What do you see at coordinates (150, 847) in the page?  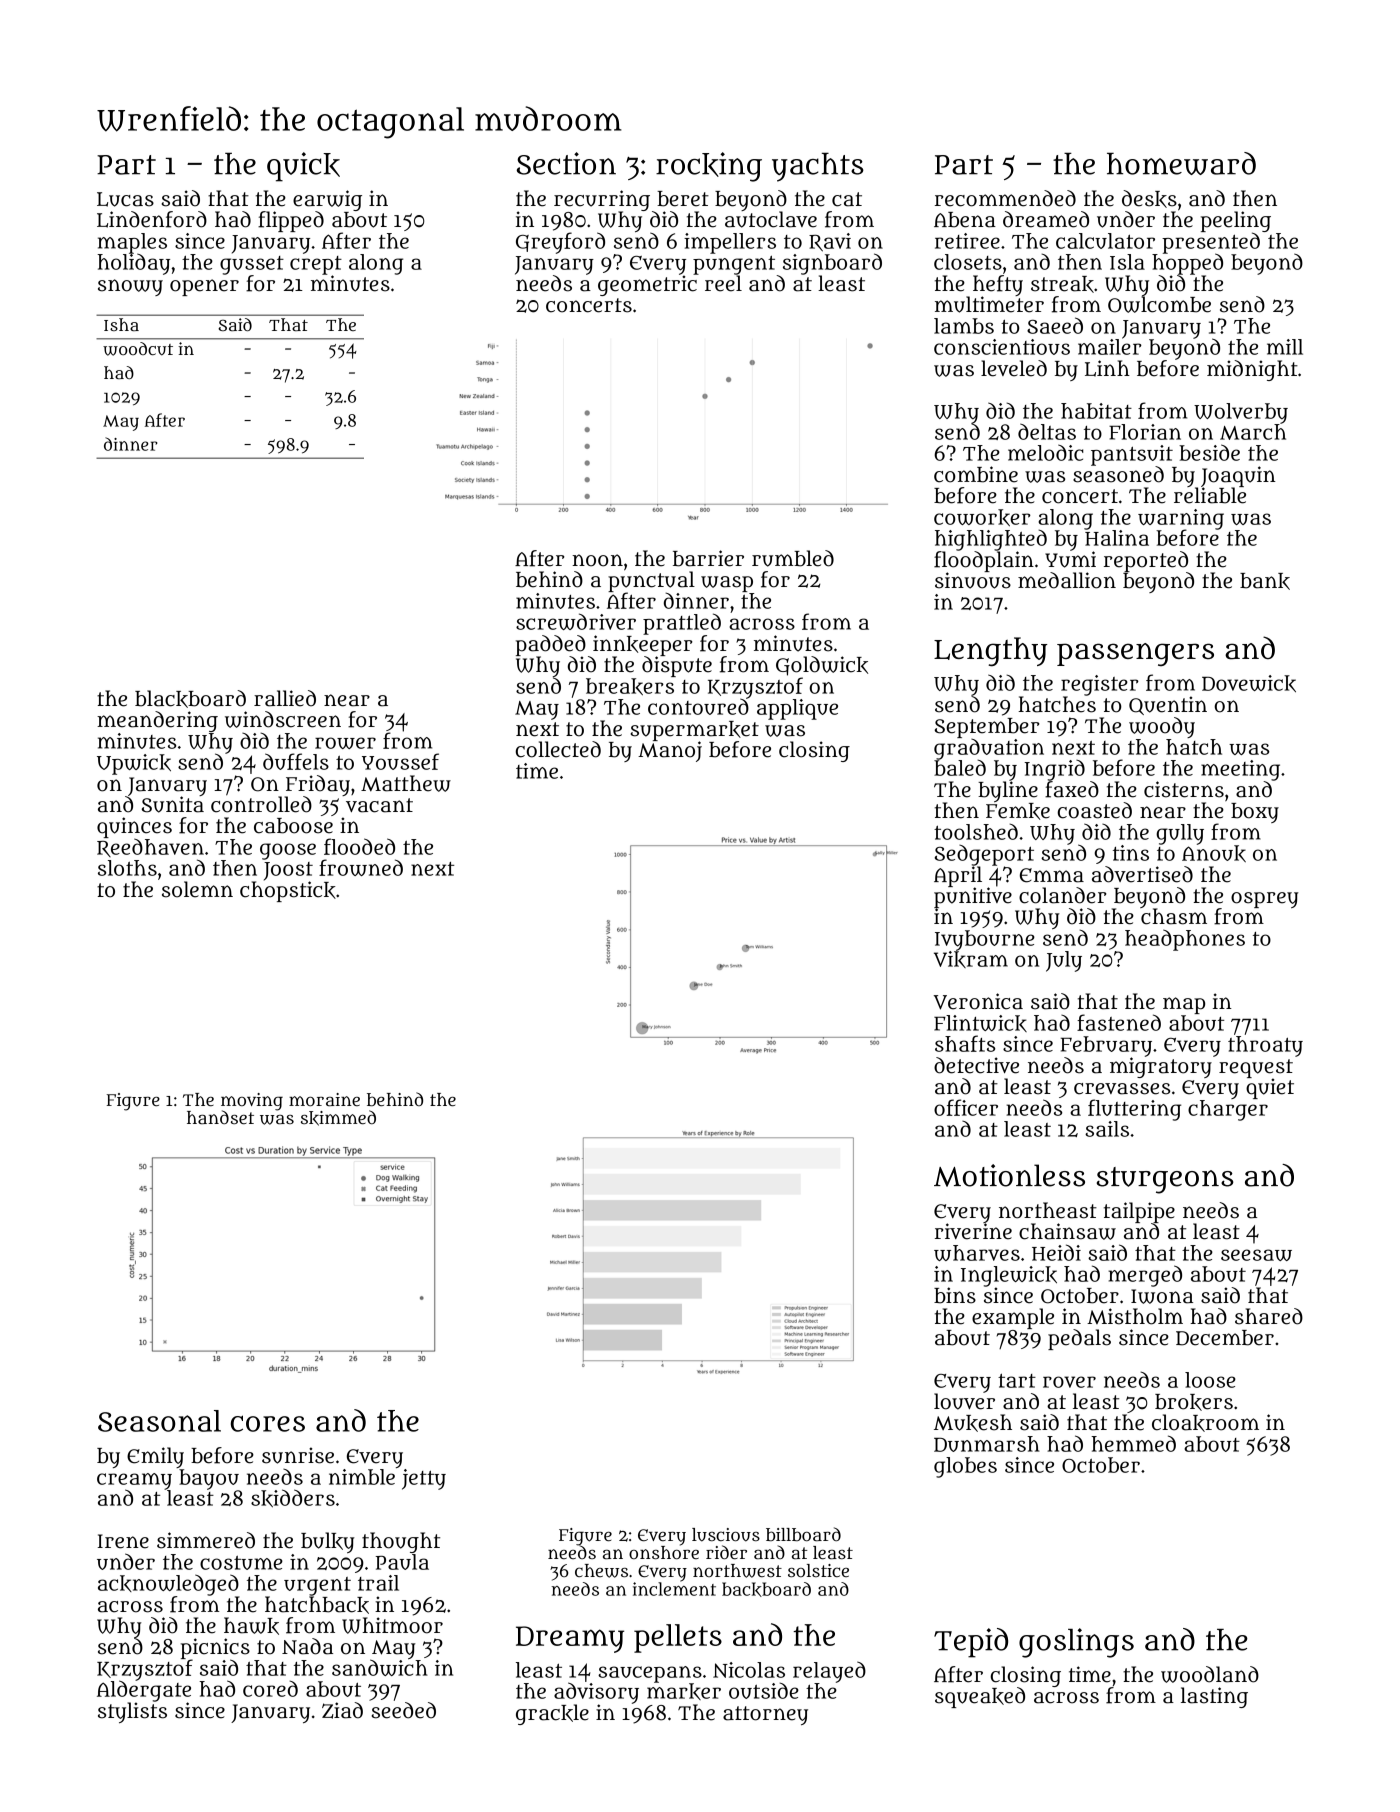 I see `Reedhaven` at bounding box center [150, 847].
